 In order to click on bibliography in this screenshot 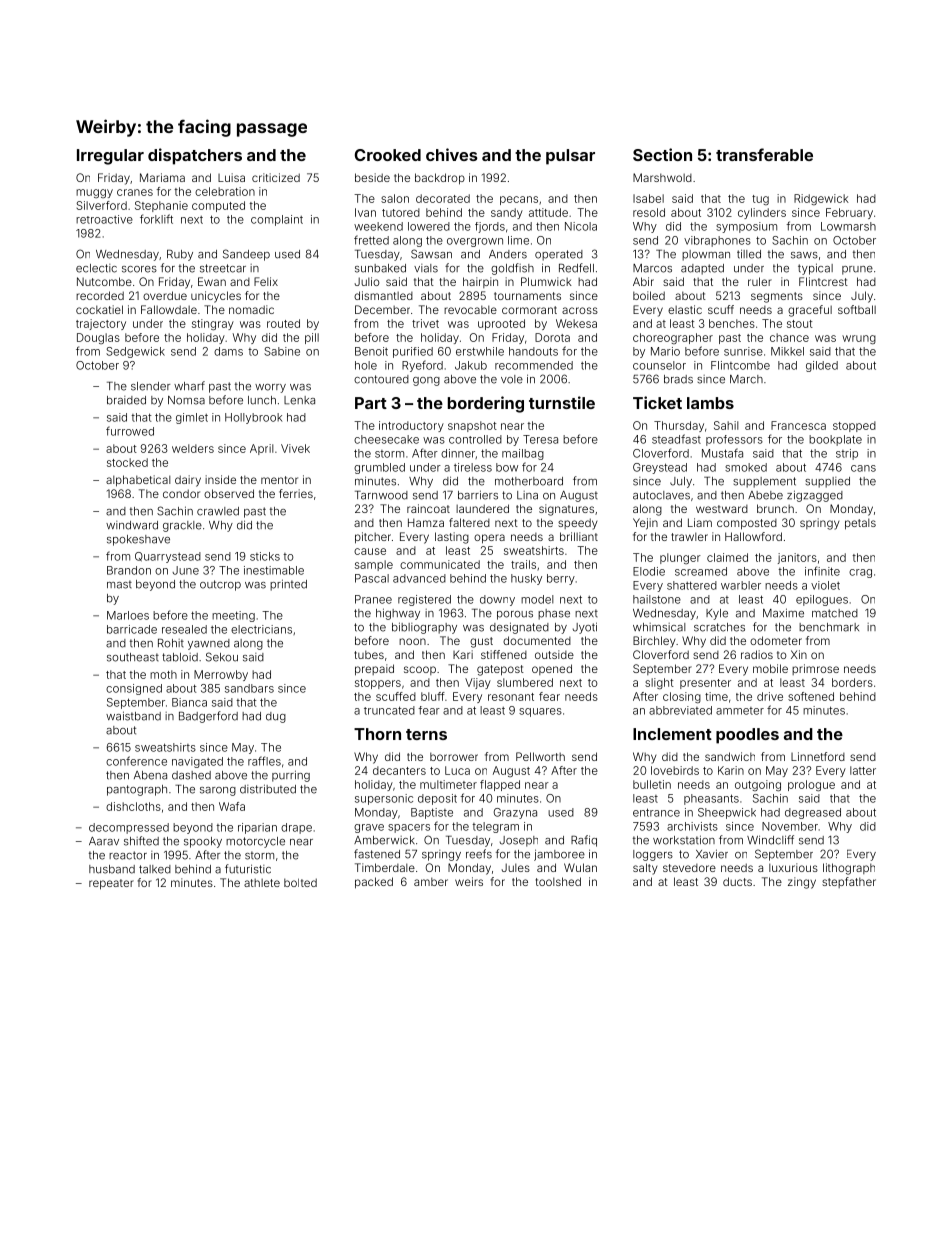, I will do `click(424, 628)`.
